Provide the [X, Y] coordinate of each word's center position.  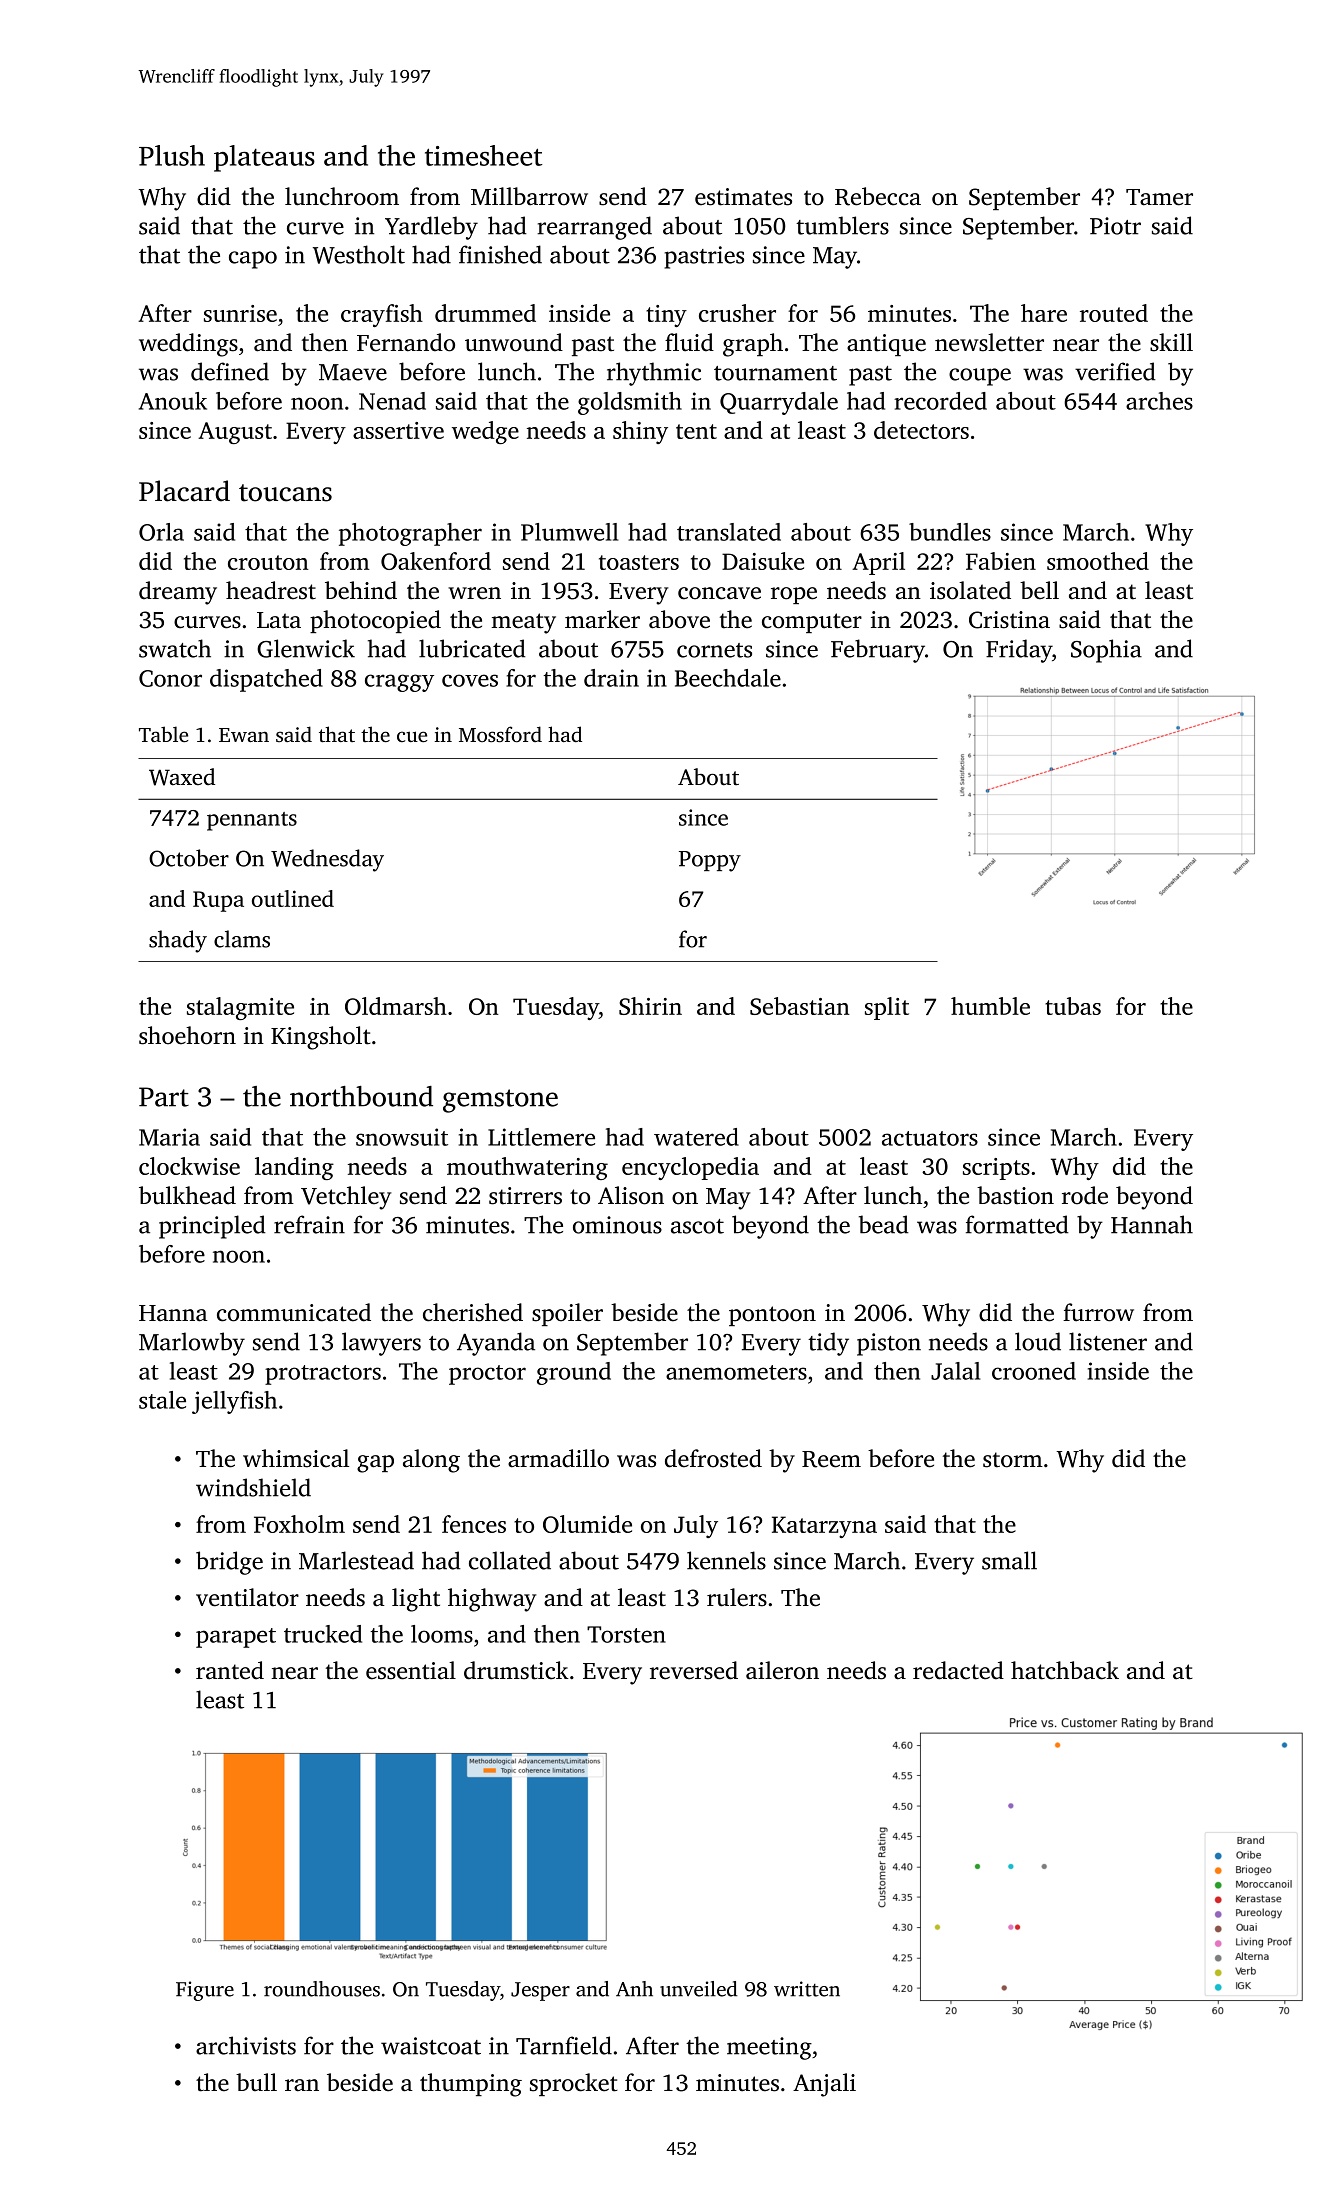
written [807, 1989]
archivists [246, 2045]
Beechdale [728, 678]
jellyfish [234, 1402]
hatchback [1065, 1670]
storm [1013, 1460]
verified [1115, 371]
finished [500, 254]
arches [1159, 401]
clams [242, 939]
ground [574, 1373]
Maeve [353, 372]
